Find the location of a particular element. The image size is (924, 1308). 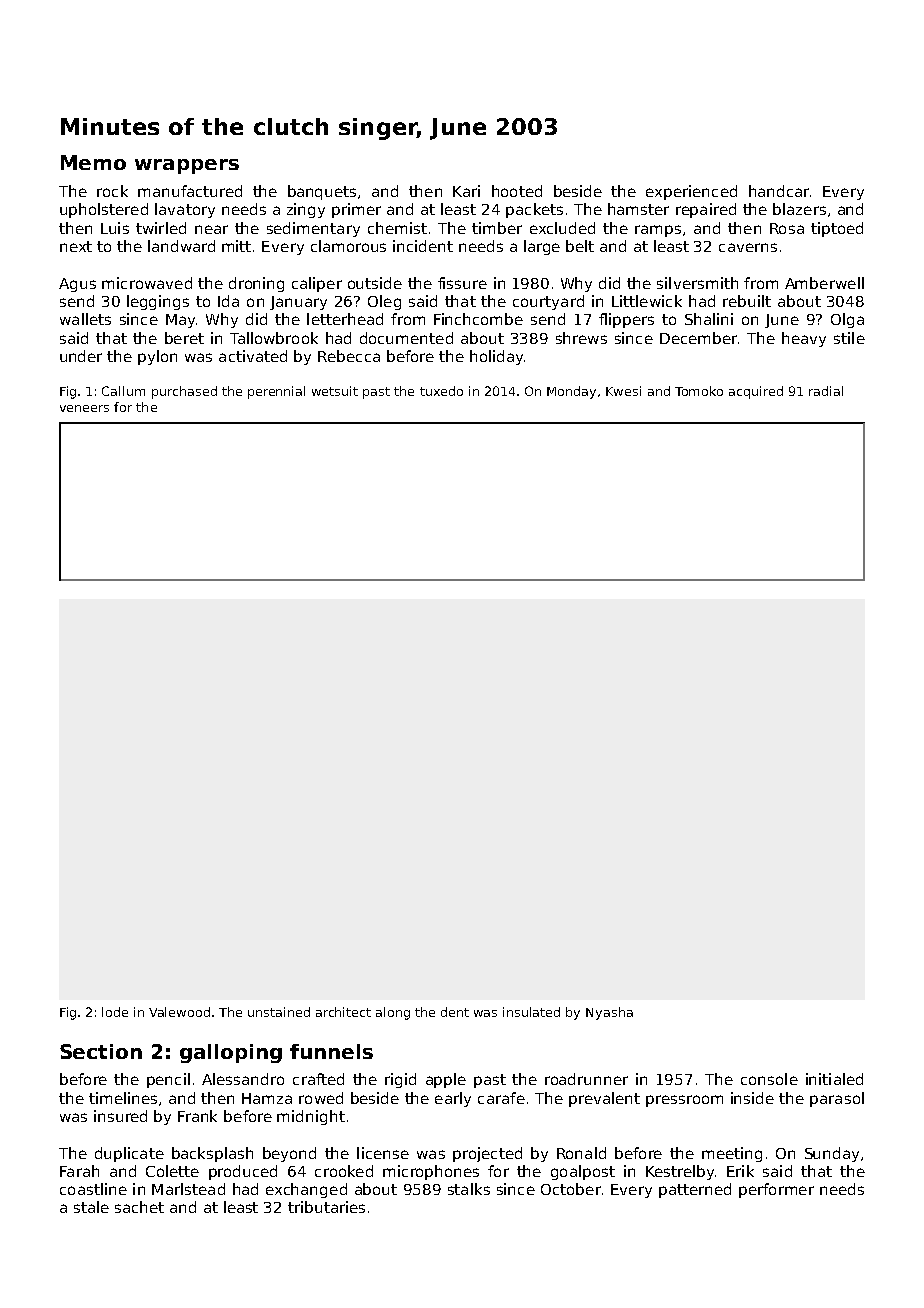

Finchcombe is located at coordinates (478, 319).
